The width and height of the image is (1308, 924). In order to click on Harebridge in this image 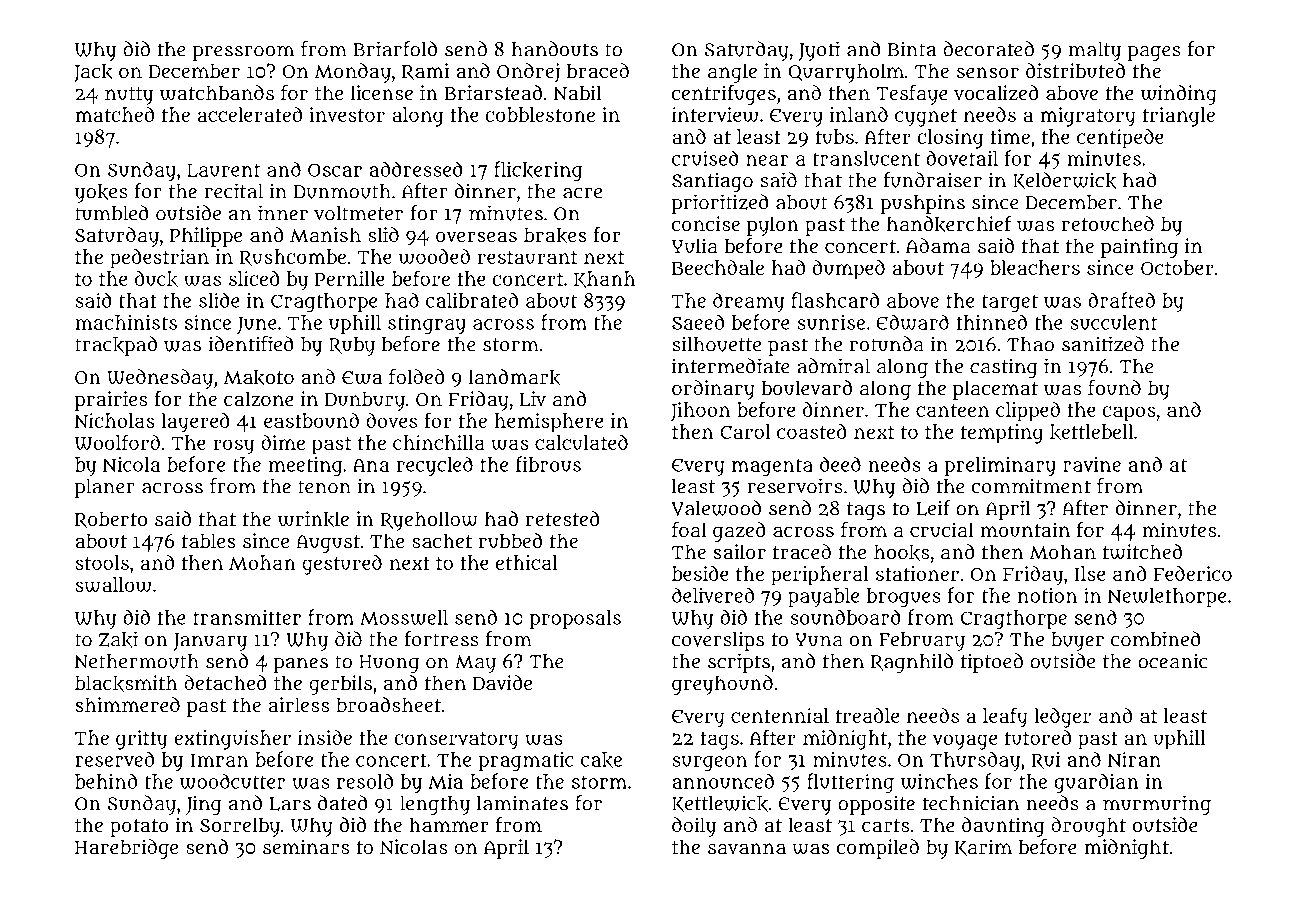, I will do `click(126, 849)`.
